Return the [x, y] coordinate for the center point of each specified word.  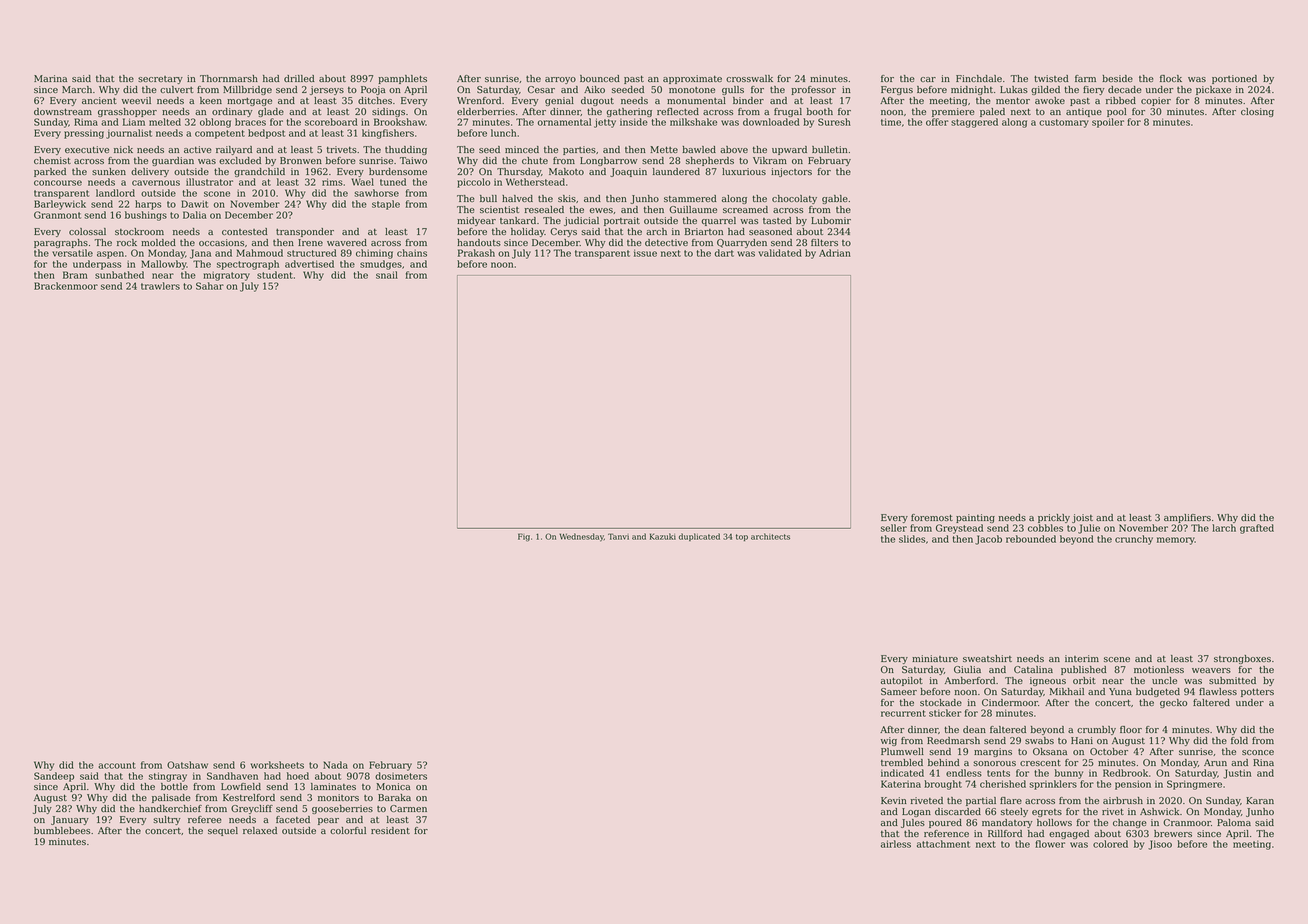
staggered [974, 123]
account [117, 765]
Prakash [476, 253]
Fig [524, 537]
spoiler [1108, 123]
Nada [335, 765]
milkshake [693, 122]
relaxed [260, 830]
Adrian [835, 253]
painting [975, 518]
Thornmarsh [229, 78]
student [275, 275]
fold [1239, 740]
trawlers [160, 286]
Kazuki [663, 536]
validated [780, 253]
